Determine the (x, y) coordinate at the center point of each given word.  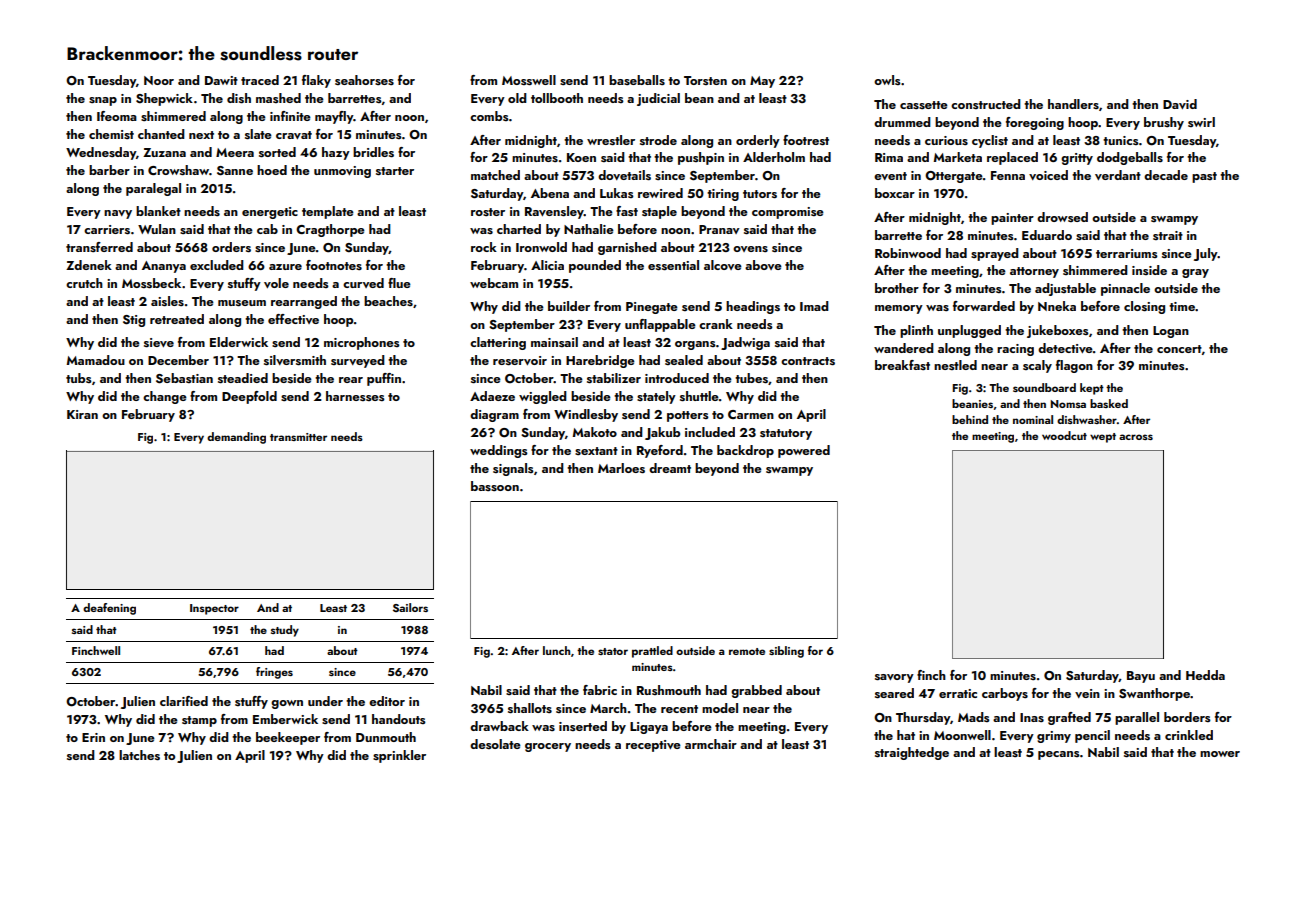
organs (695, 345)
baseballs (637, 80)
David (1180, 104)
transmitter (298, 437)
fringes (274, 673)
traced (260, 80)
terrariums (1127, 253)
